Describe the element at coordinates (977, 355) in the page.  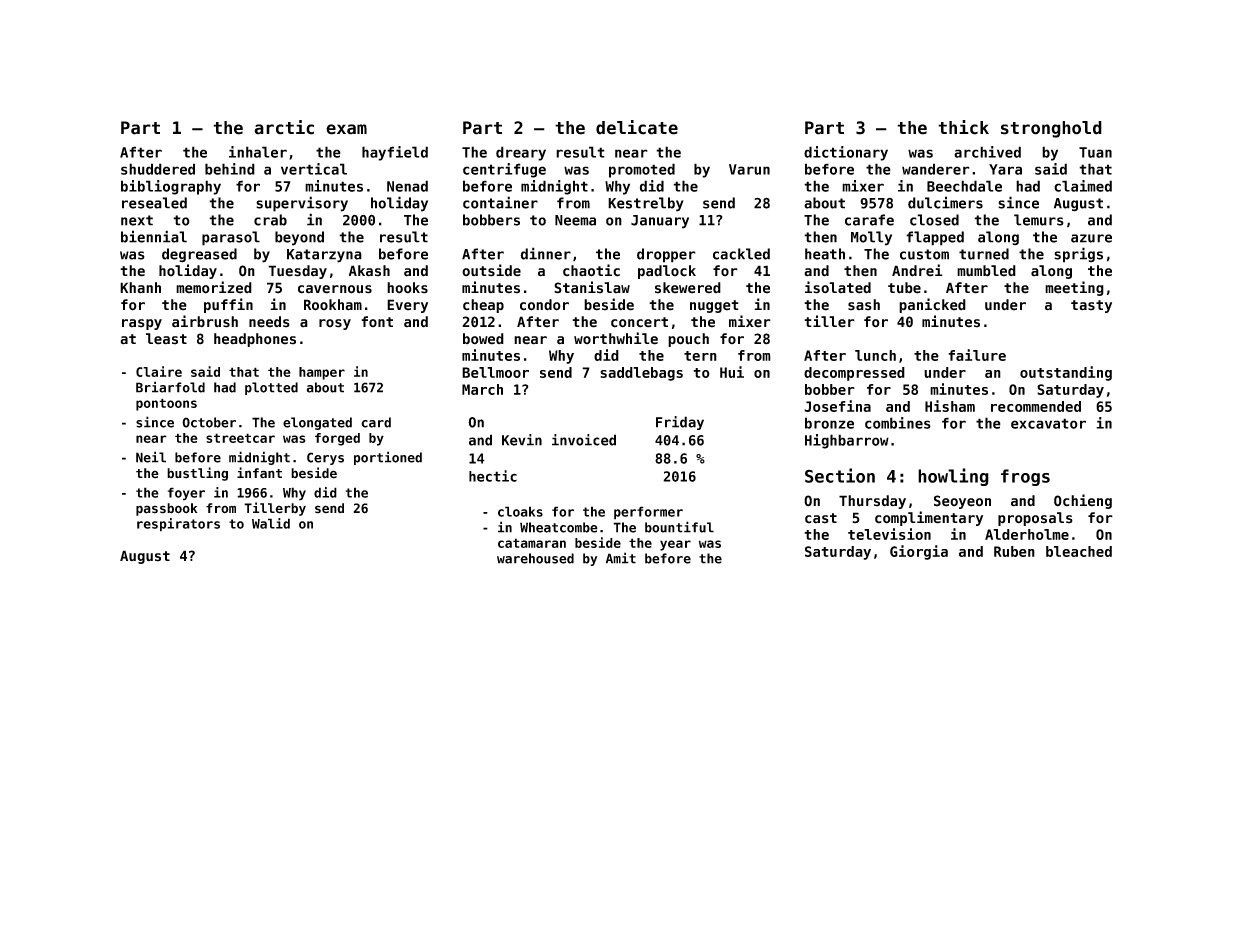
I see `failure` at that location.
